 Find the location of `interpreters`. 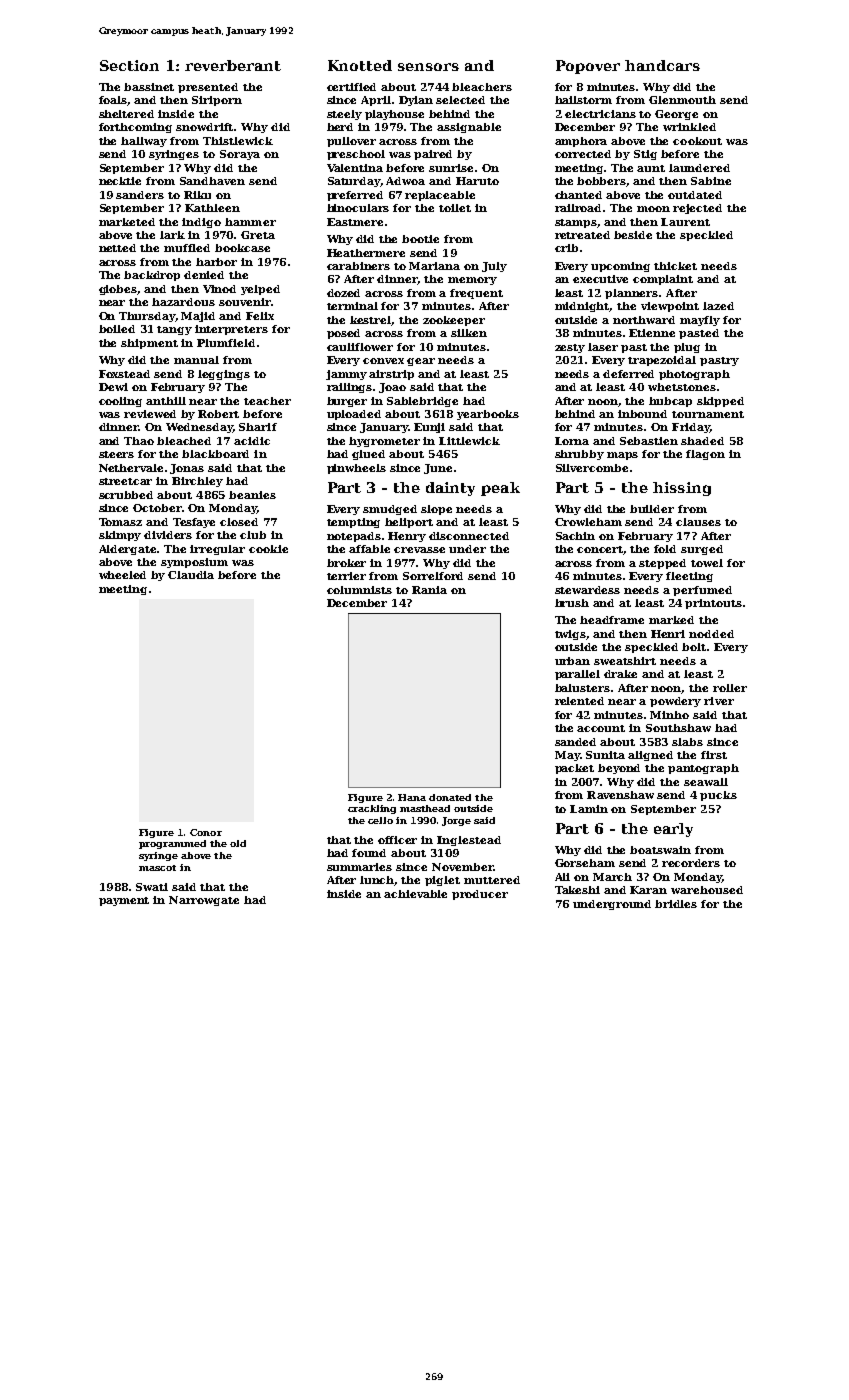

interpreters is located at coordinates (231, 330).
